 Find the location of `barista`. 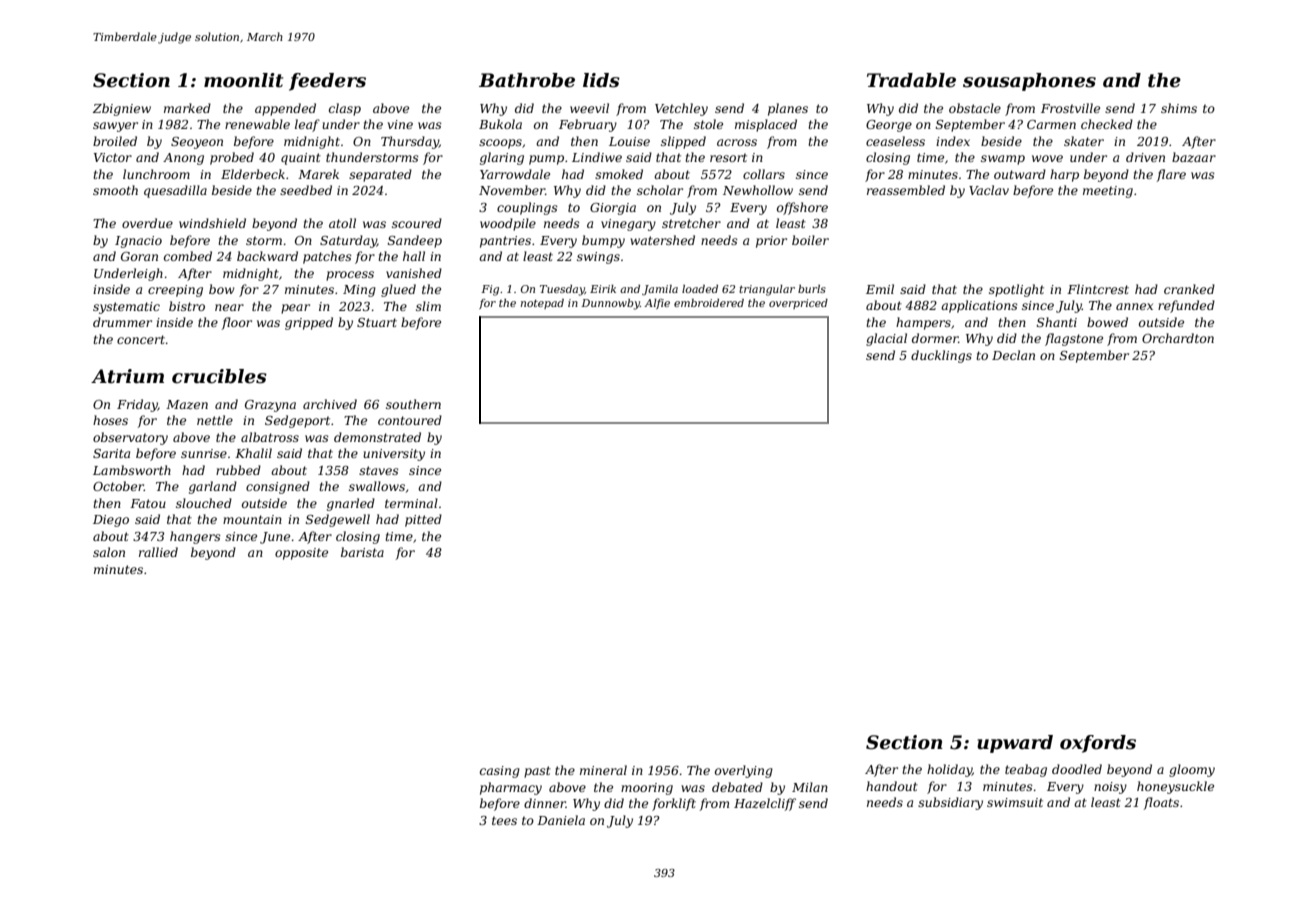

barista is located at coordinates (362, 552).
